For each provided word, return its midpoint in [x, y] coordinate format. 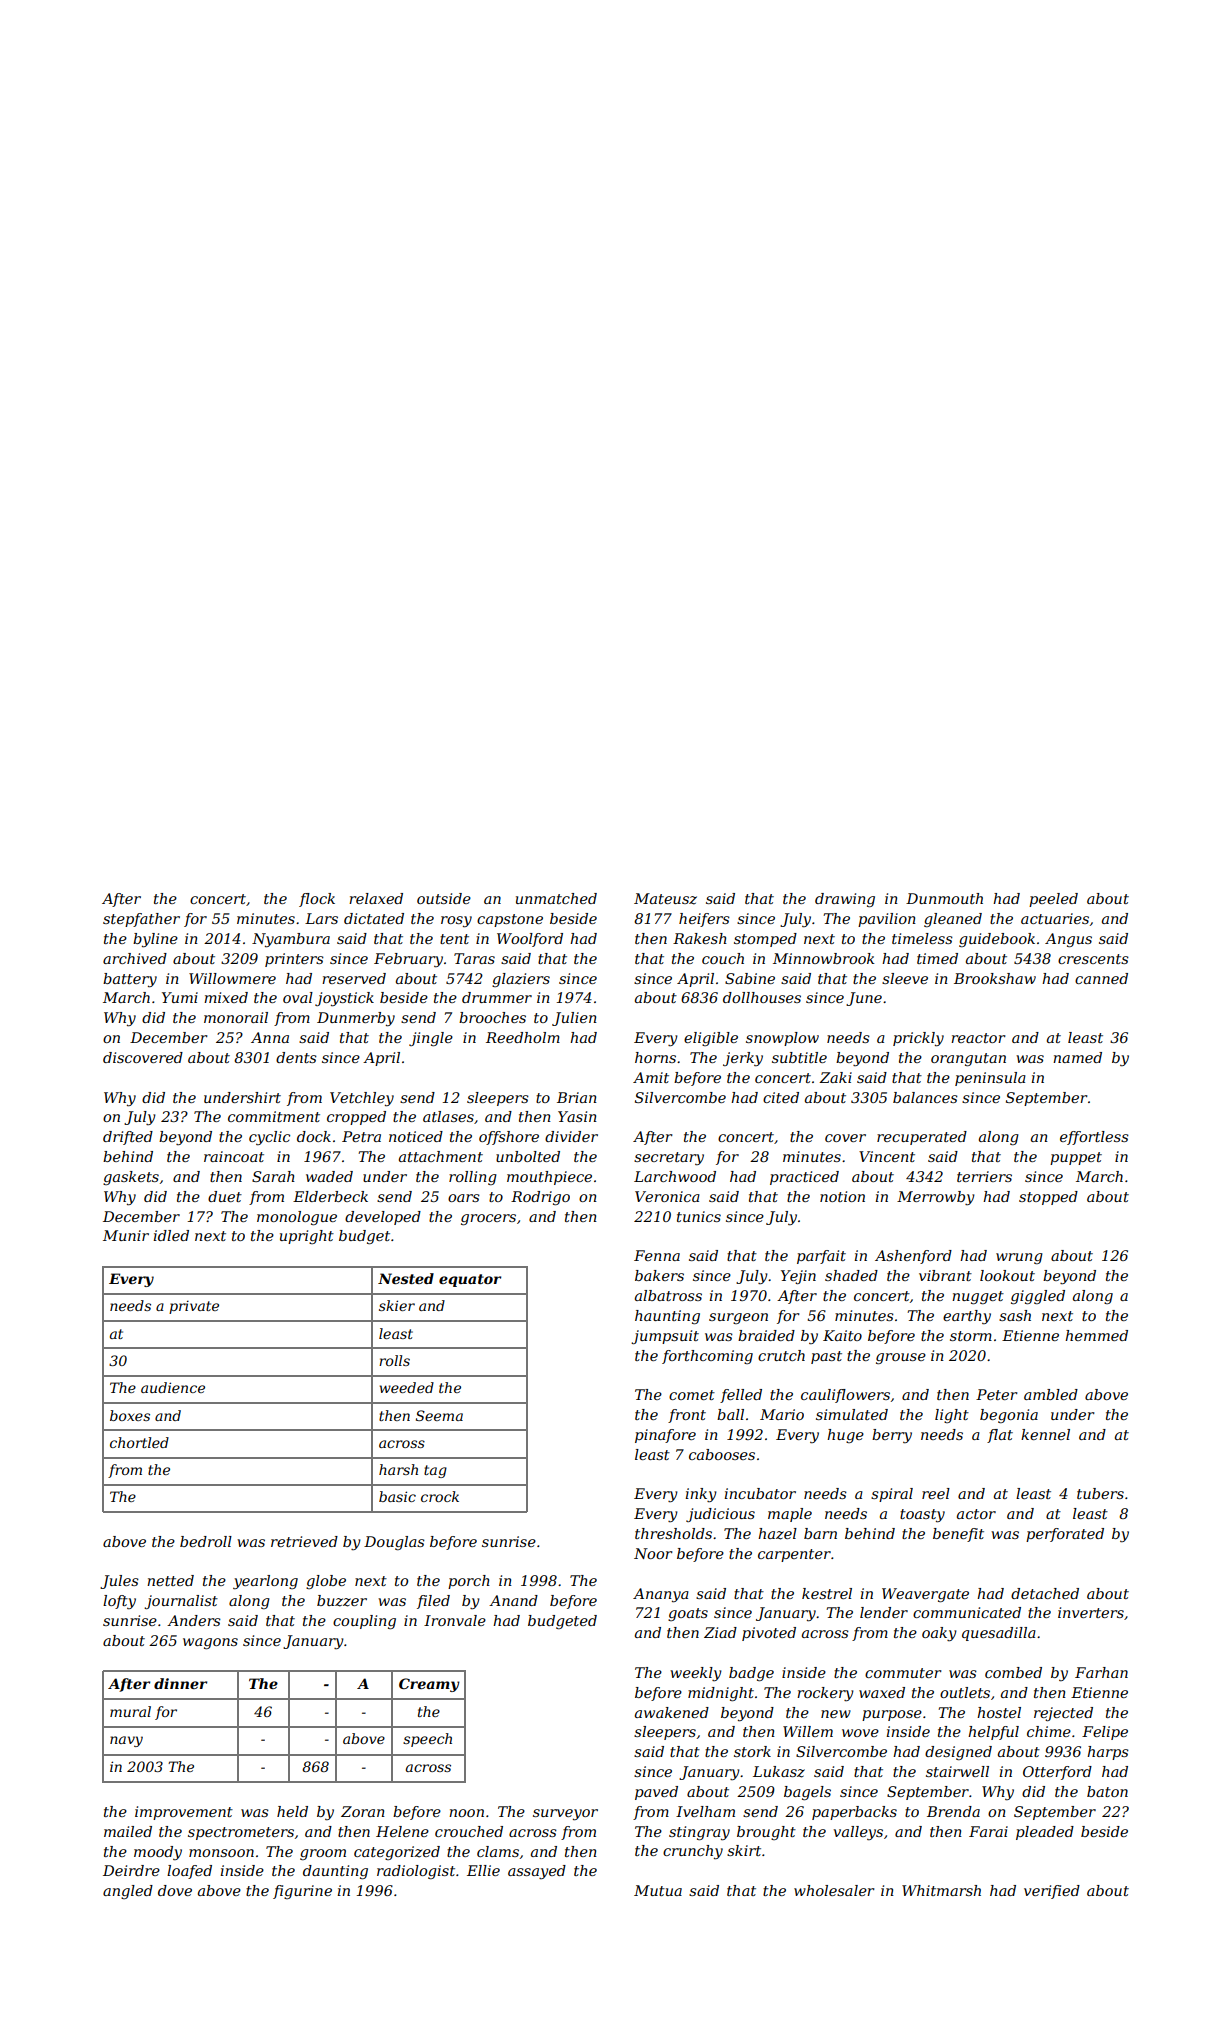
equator [470, 1280]
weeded [407, 1387]
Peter [996, 1394]
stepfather [141, 920]
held [292, 1811]
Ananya [661, 1595]
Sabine [750, 978]
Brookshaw [995, 978]
